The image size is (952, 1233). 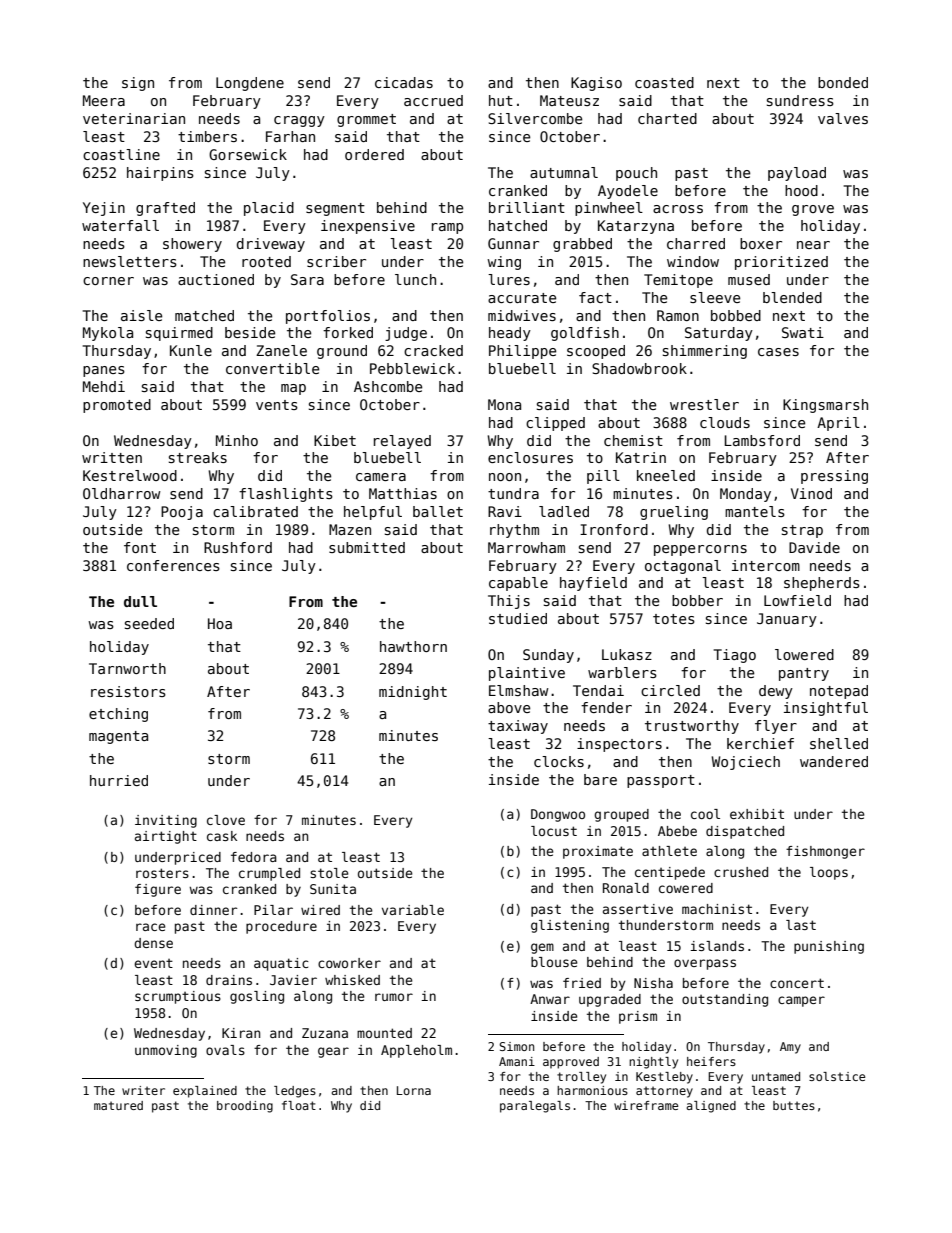 What do you see at coordinates (381, 477) in the screenshot?
I see `camera` at bounding box center [381, 477].
